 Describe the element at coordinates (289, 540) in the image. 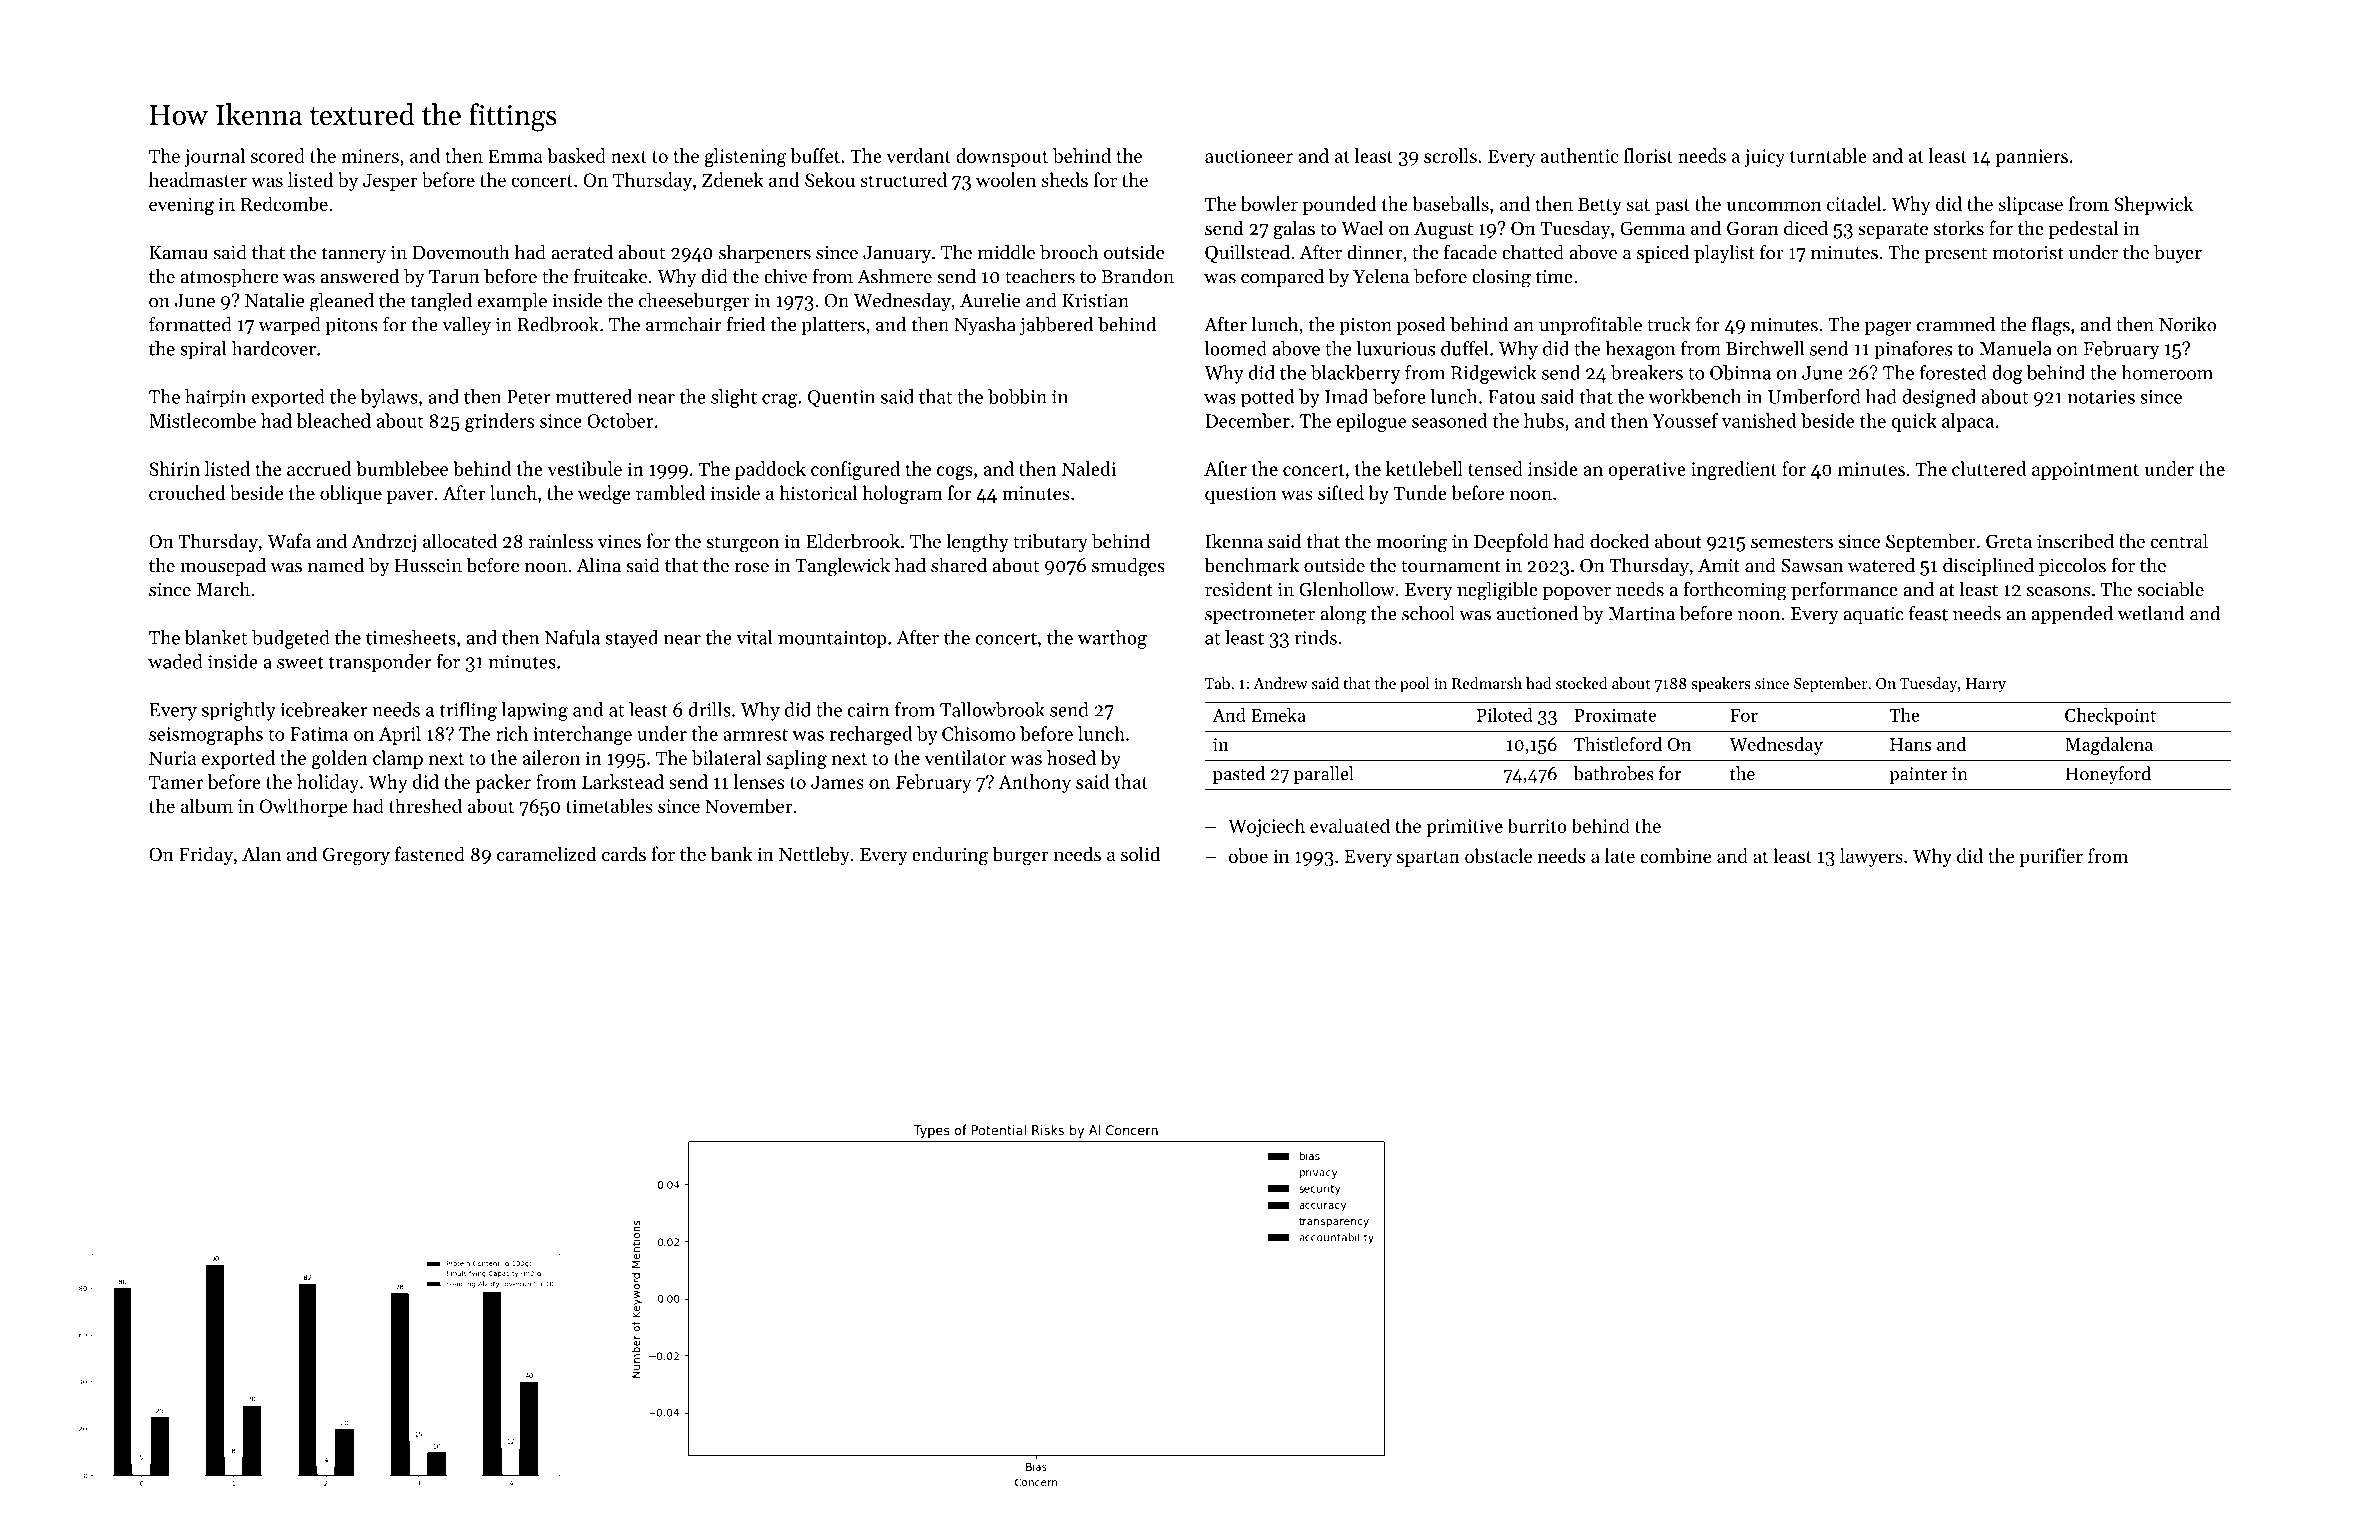

I see `Wafa` at that location.
